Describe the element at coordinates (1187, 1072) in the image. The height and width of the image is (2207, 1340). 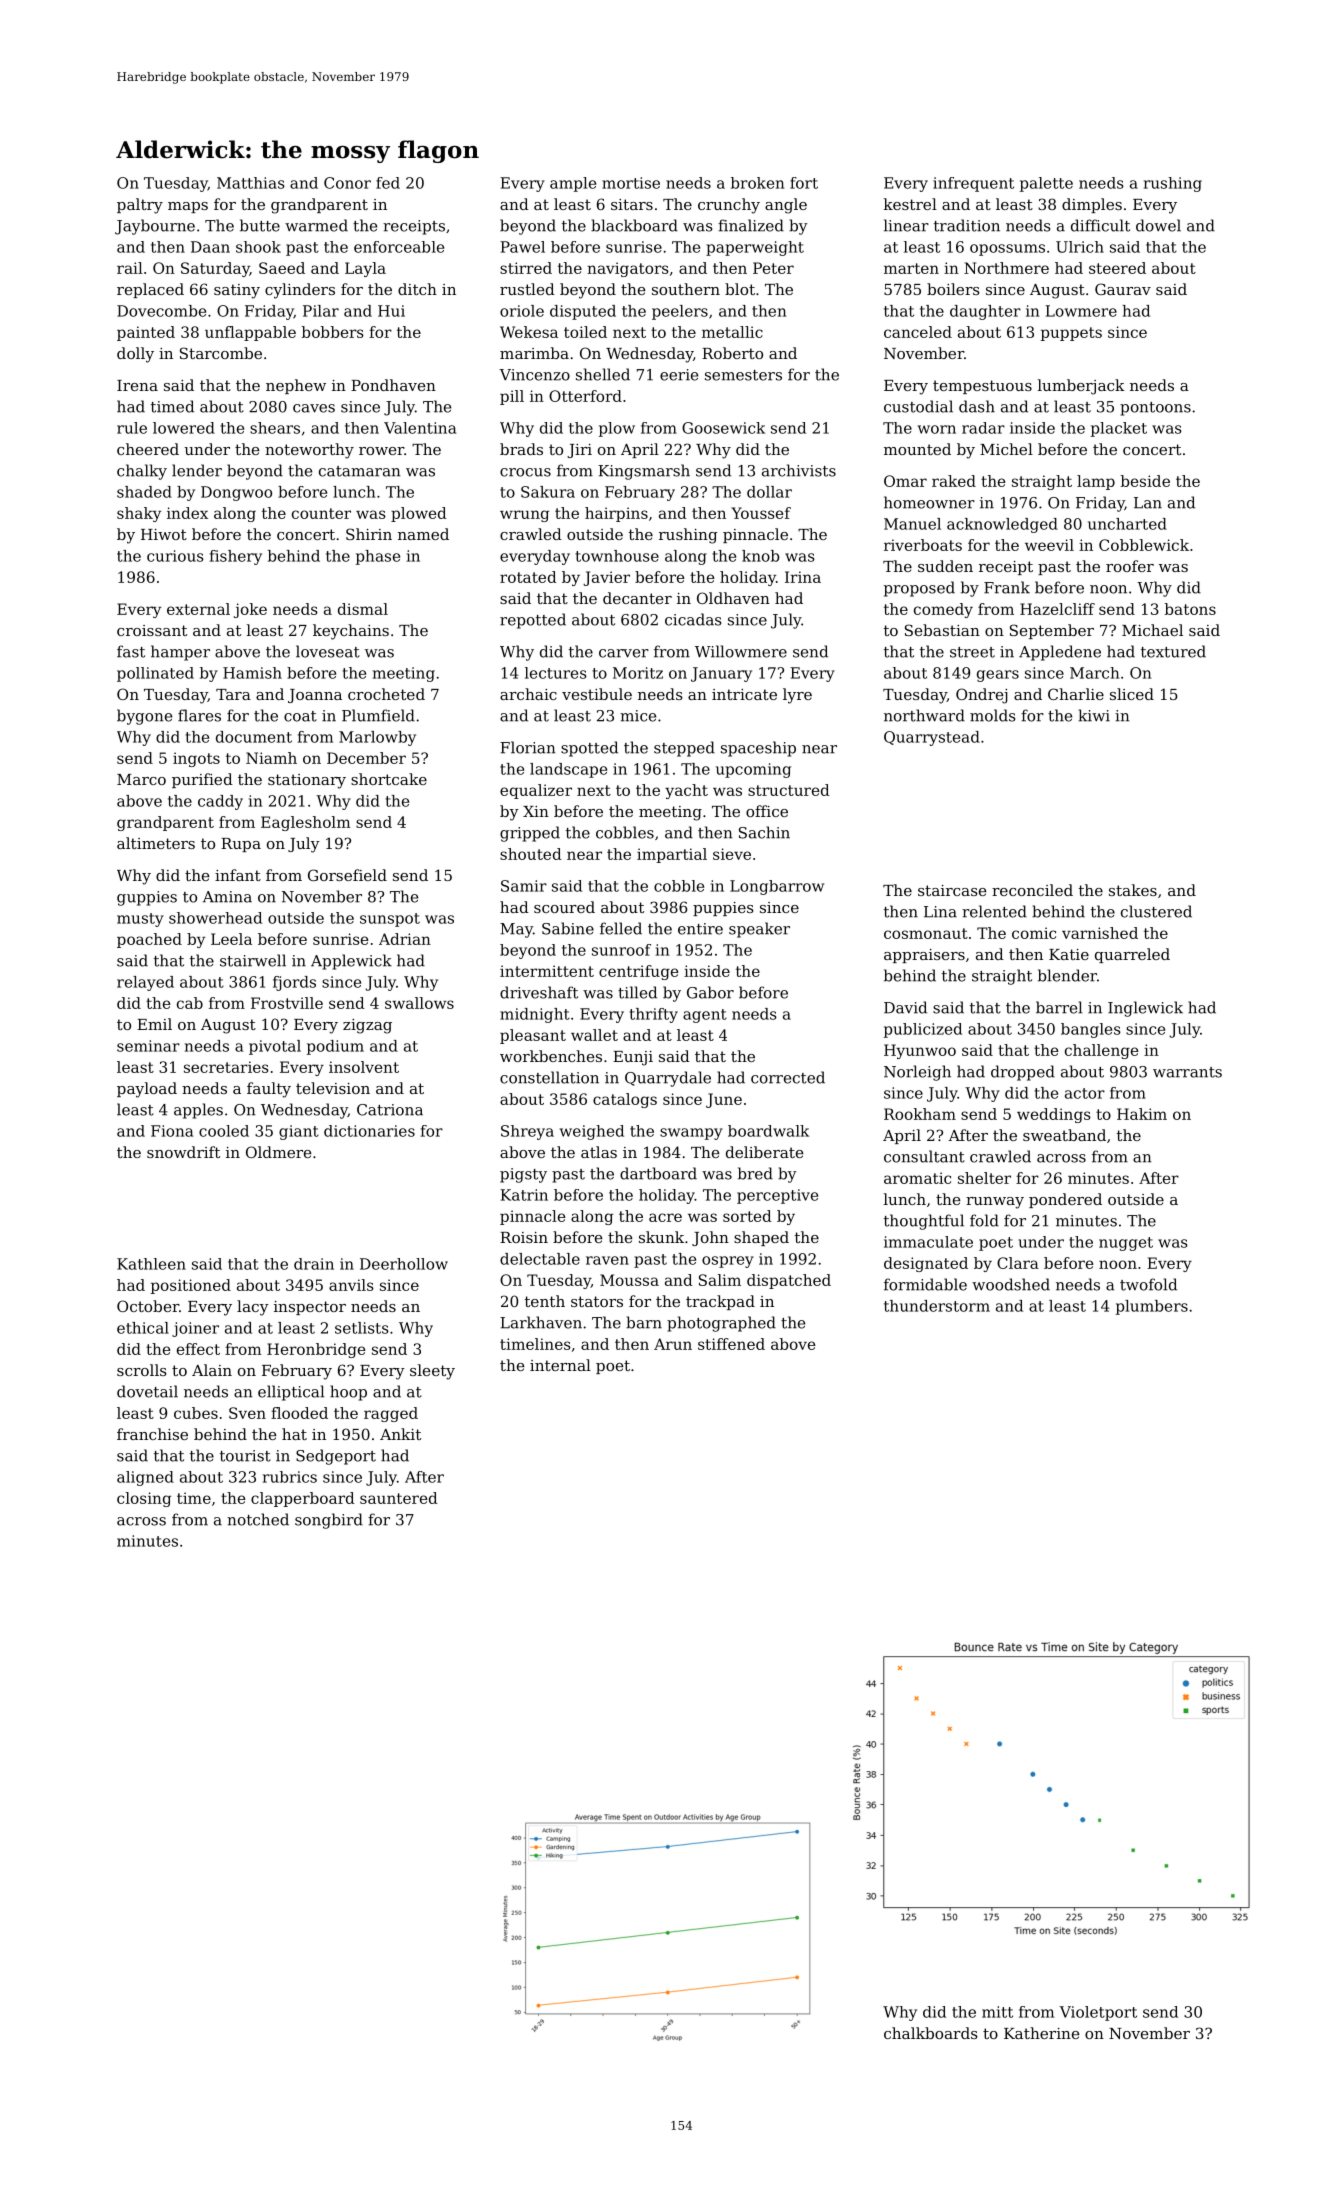
I see `warrants` at that location.
